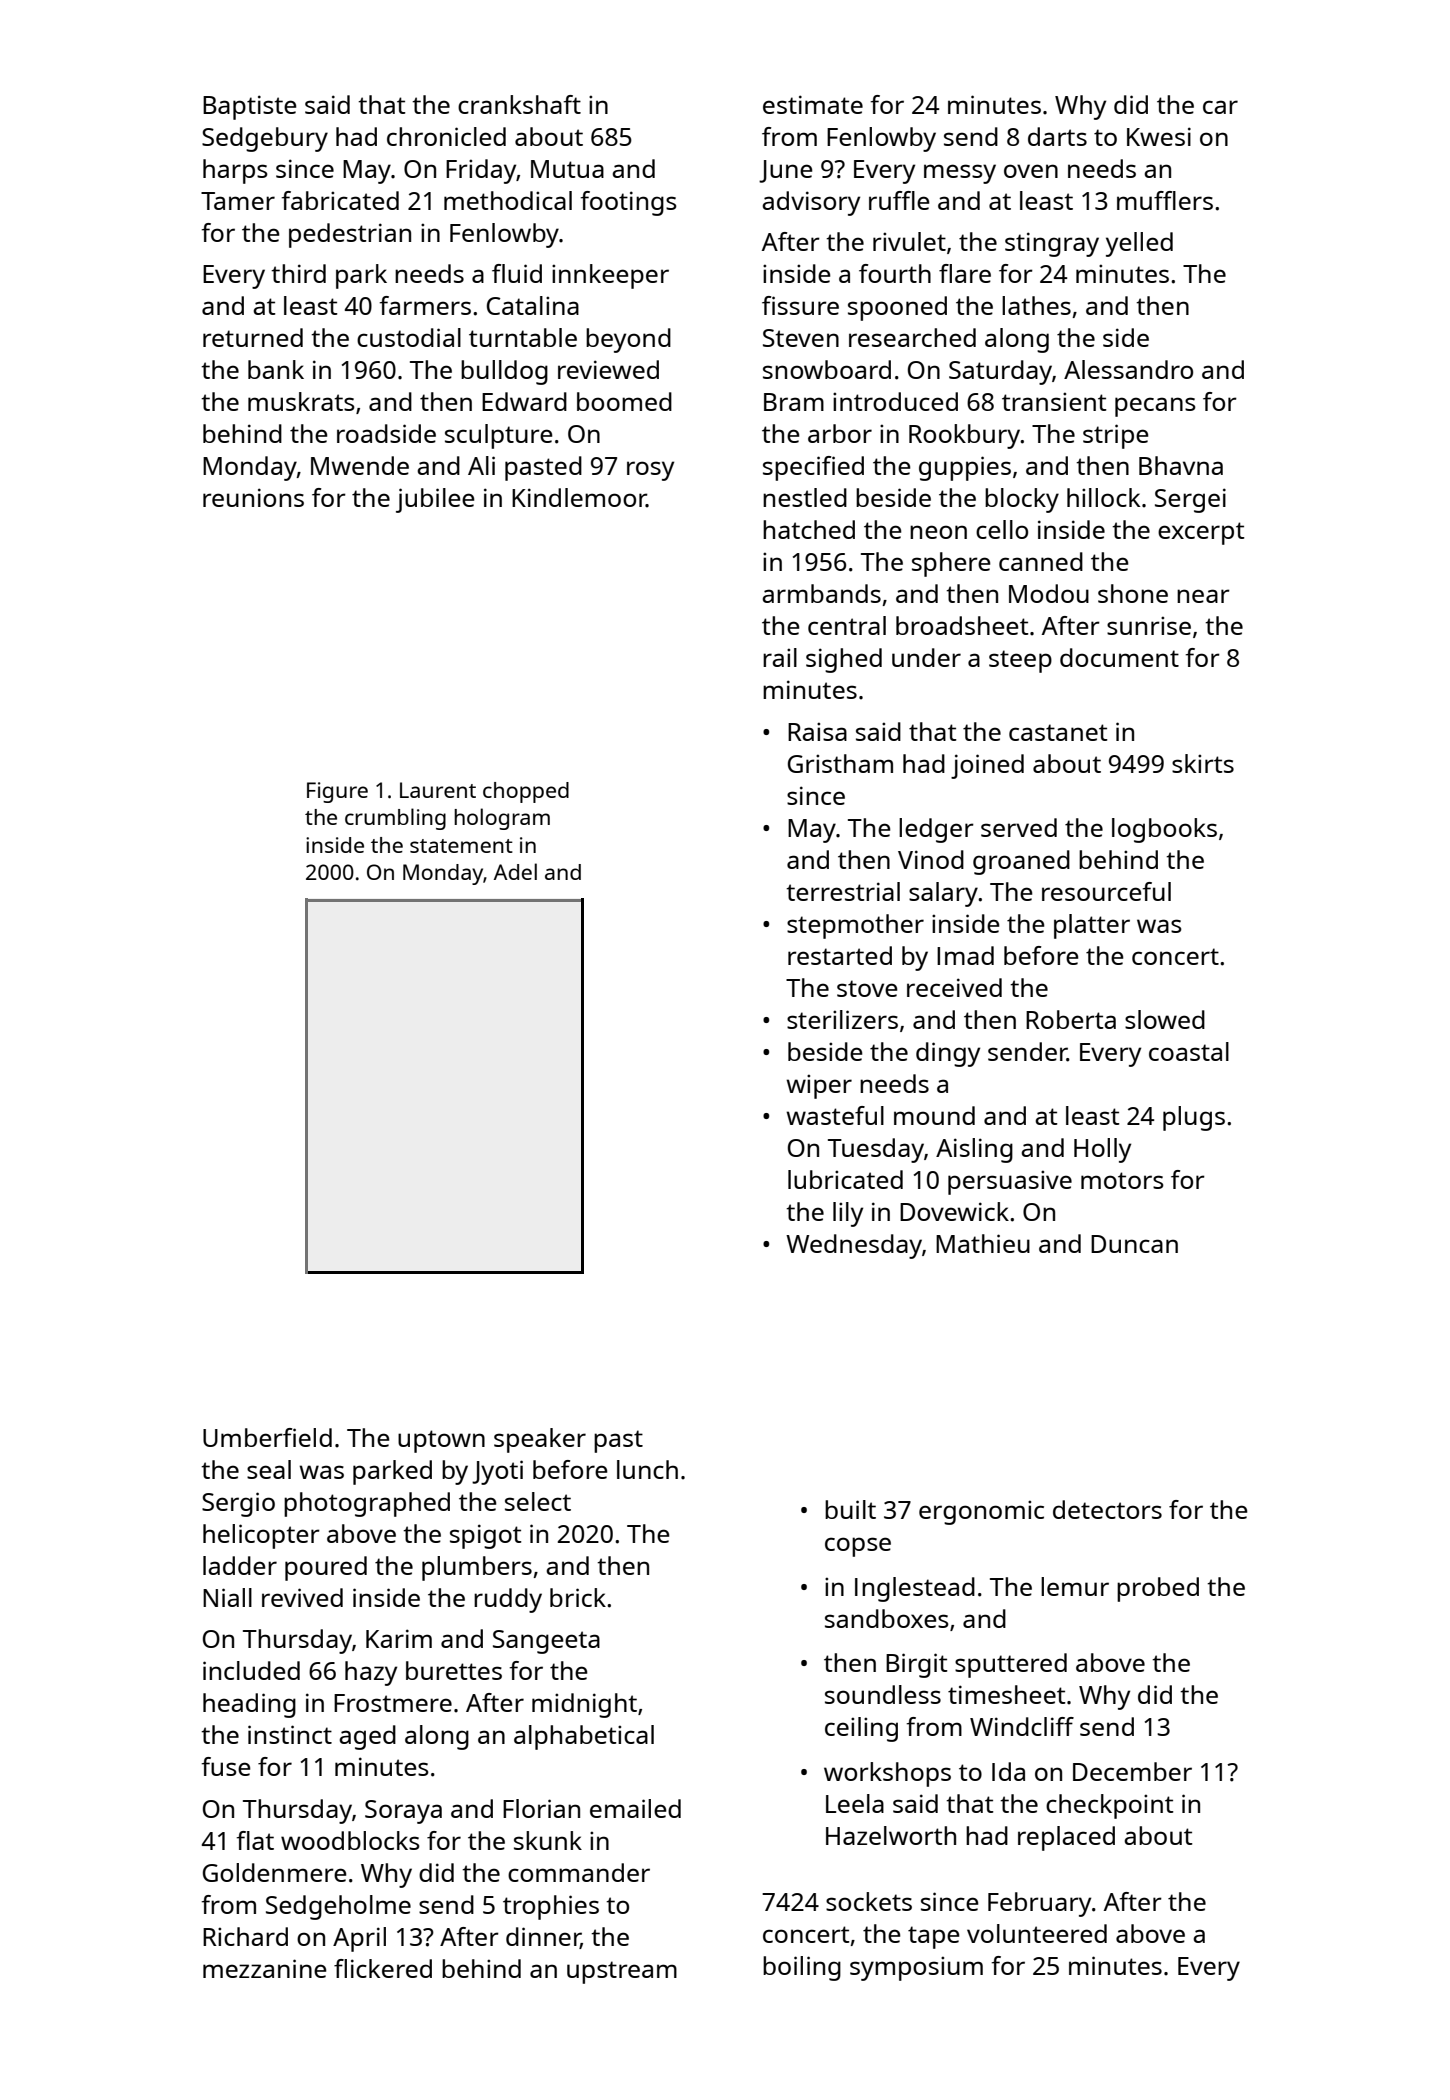  What do you see at coordinates (1220, 107) in the page?
I see `car` at bounding box center [1220, 107].
